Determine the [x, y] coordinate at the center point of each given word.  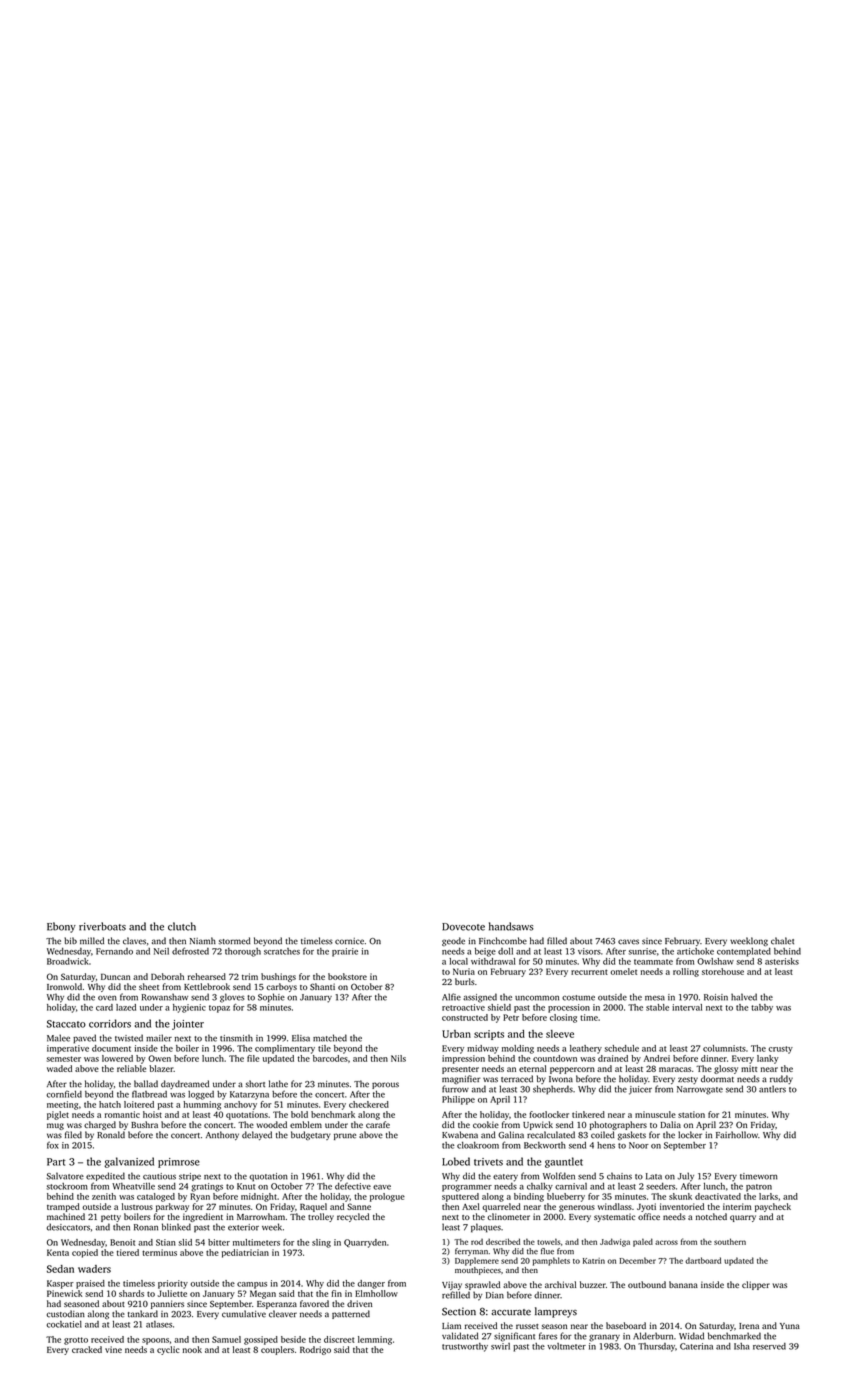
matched [330, 1038]
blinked [176, 1227]
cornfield [64, 1094]
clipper [756, 1285]
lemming [375, 1340]
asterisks [782, 961]
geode [453, 941]
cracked [87, 1349]
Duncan [115, 977]
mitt [749, 1068]
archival [560, 1284]
